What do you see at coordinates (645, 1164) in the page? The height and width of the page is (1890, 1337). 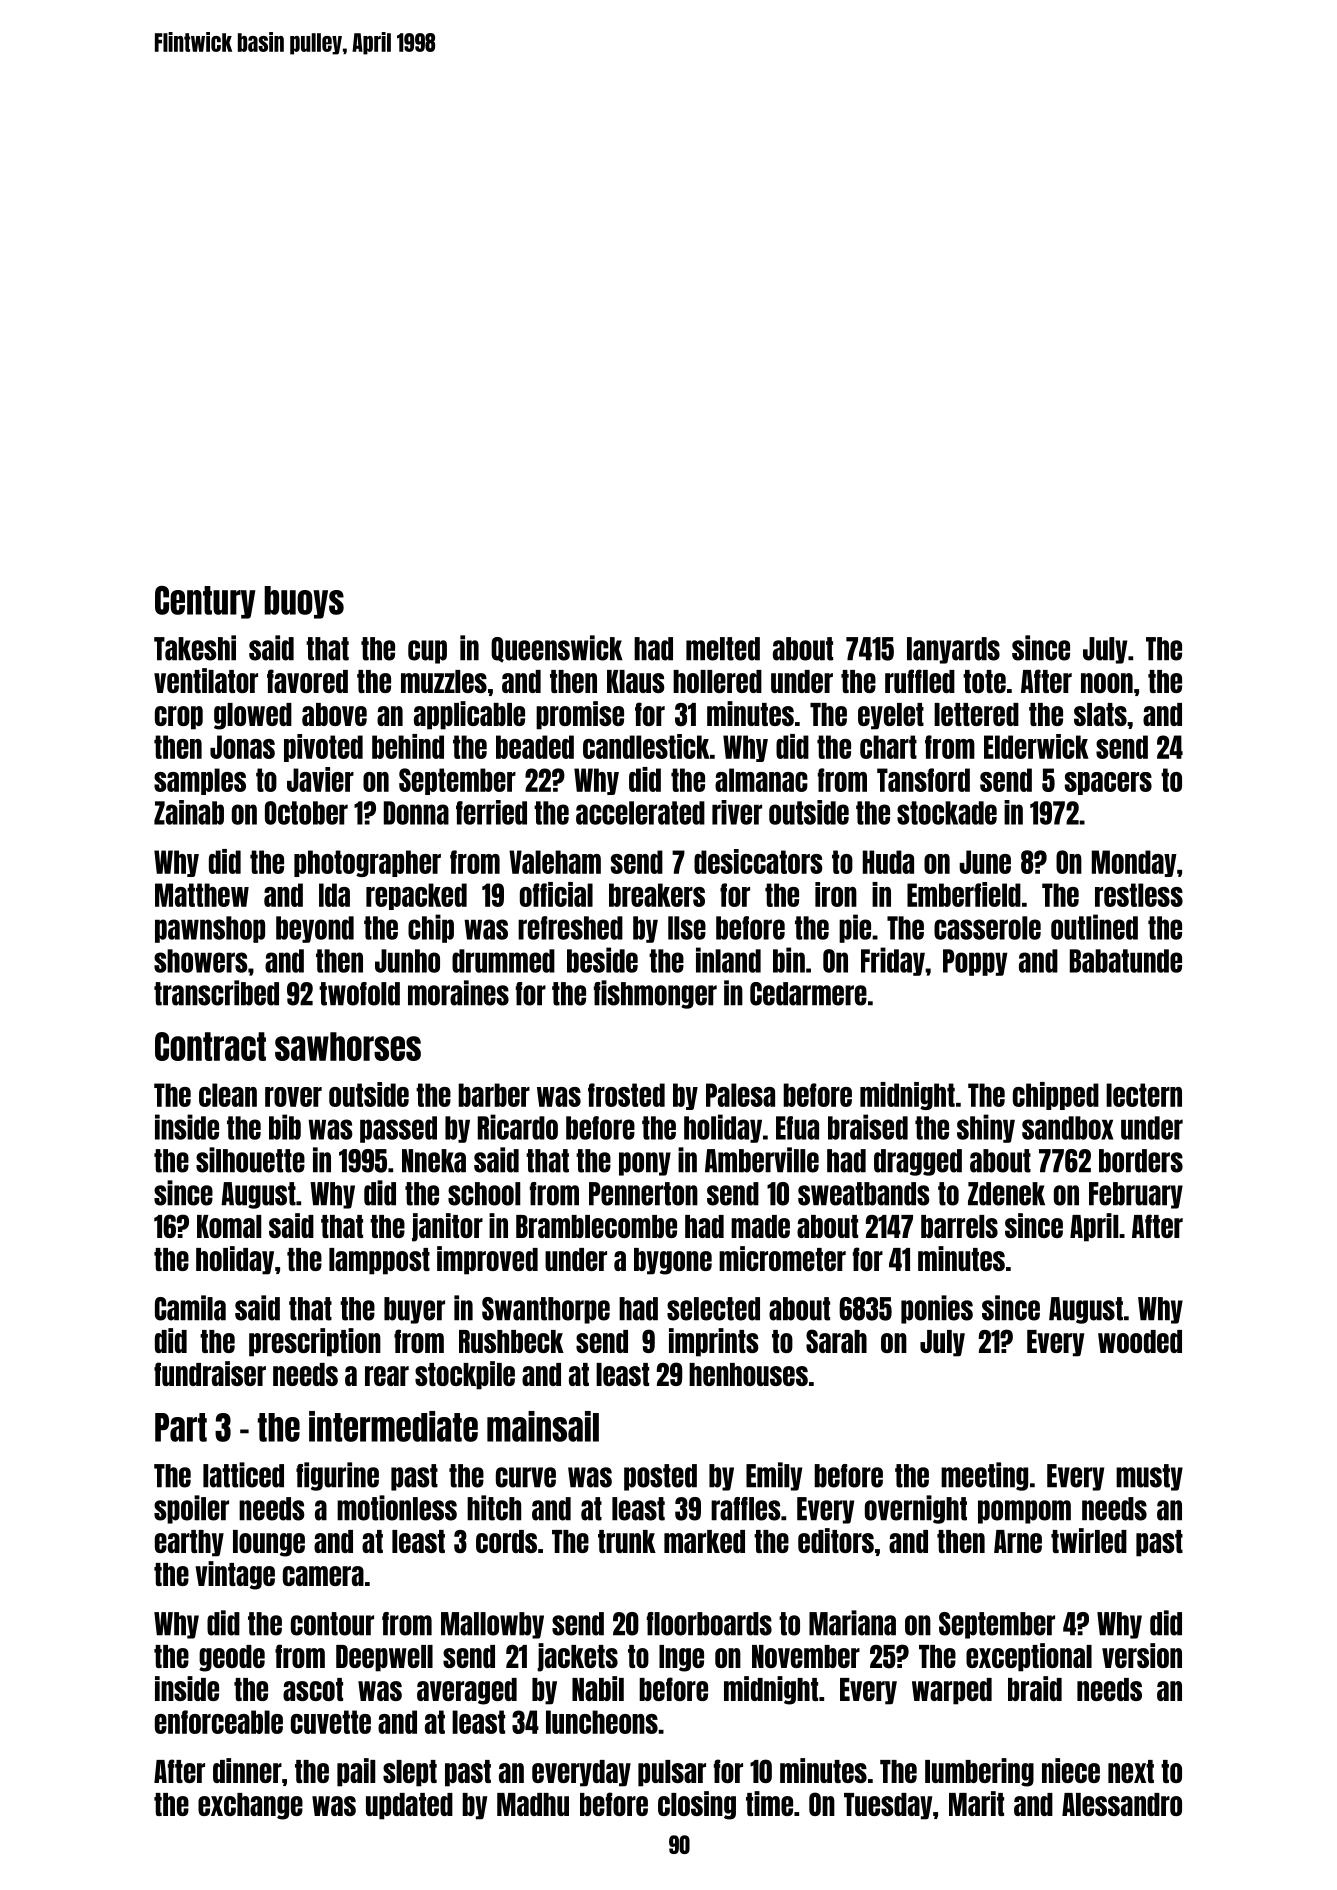 I see `pony` at bounding box center [645, 1164].
